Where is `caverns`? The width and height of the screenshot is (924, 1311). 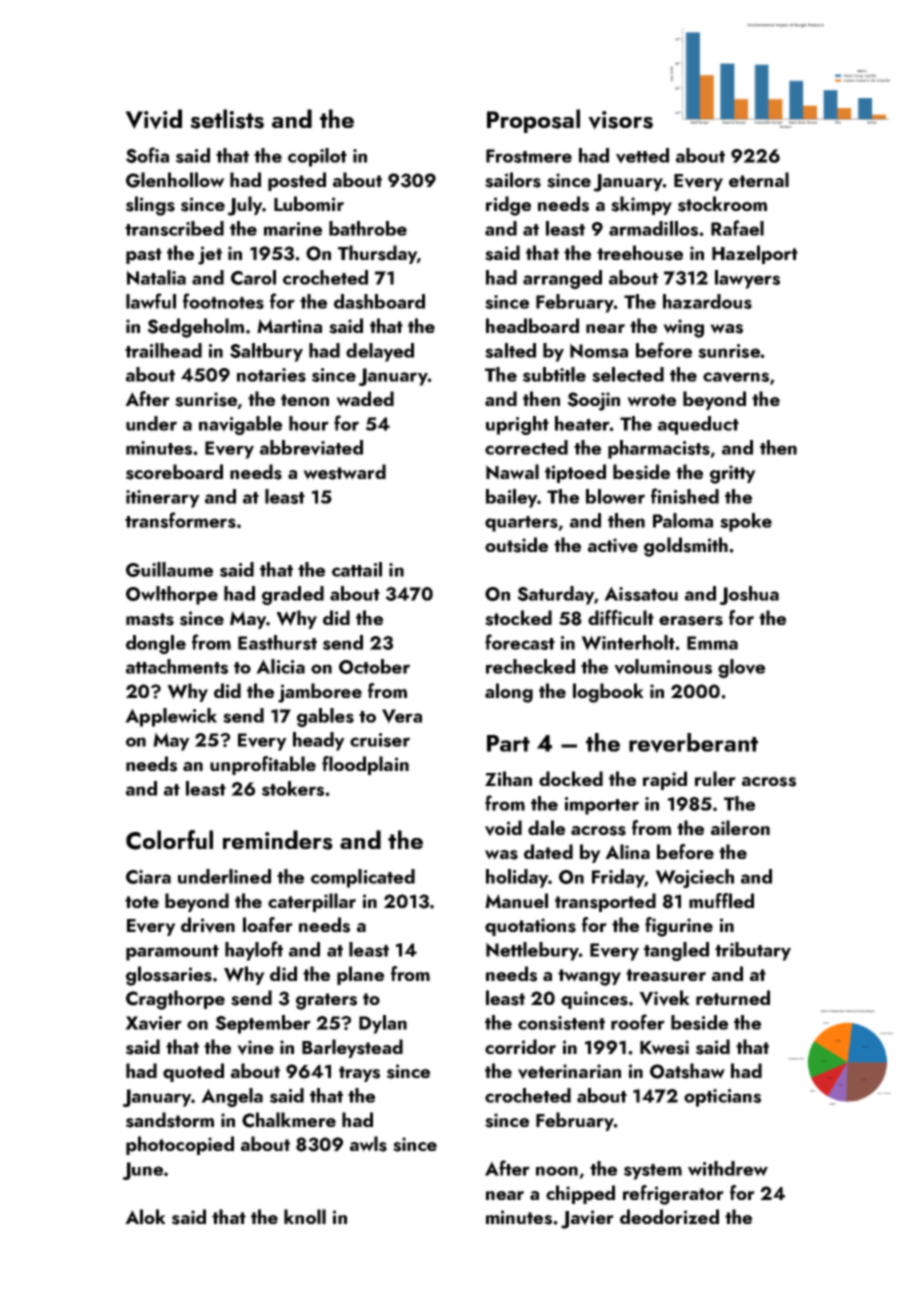 caverns is located at coordinates (736, 377).
